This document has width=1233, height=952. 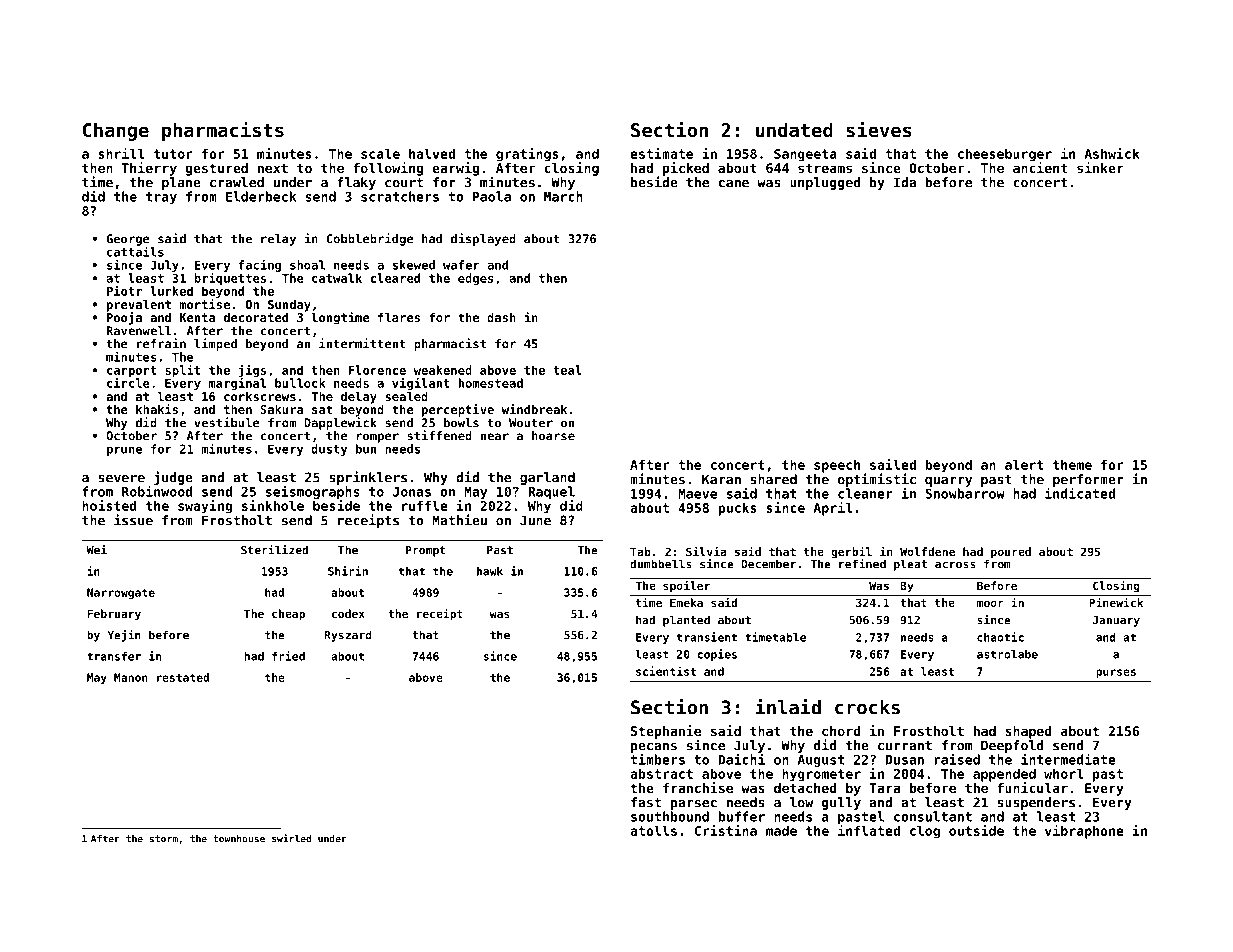 What do you see at coordinates (278, 240) in the document?
I see `relay` at bounding box center [278, 240].
